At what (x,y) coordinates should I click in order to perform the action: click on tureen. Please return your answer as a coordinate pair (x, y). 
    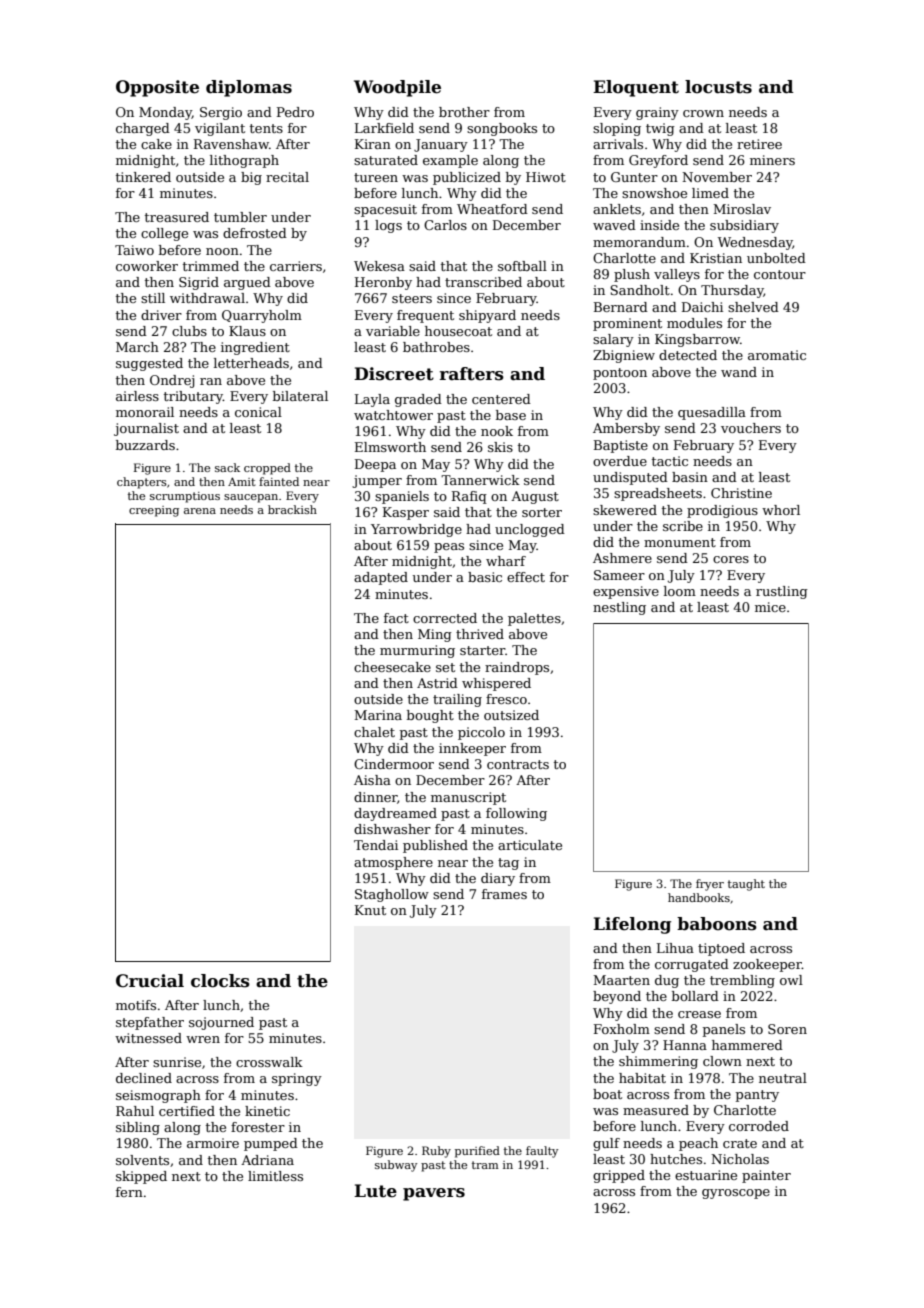
    Looking at the image, I should click on (376, 177).
